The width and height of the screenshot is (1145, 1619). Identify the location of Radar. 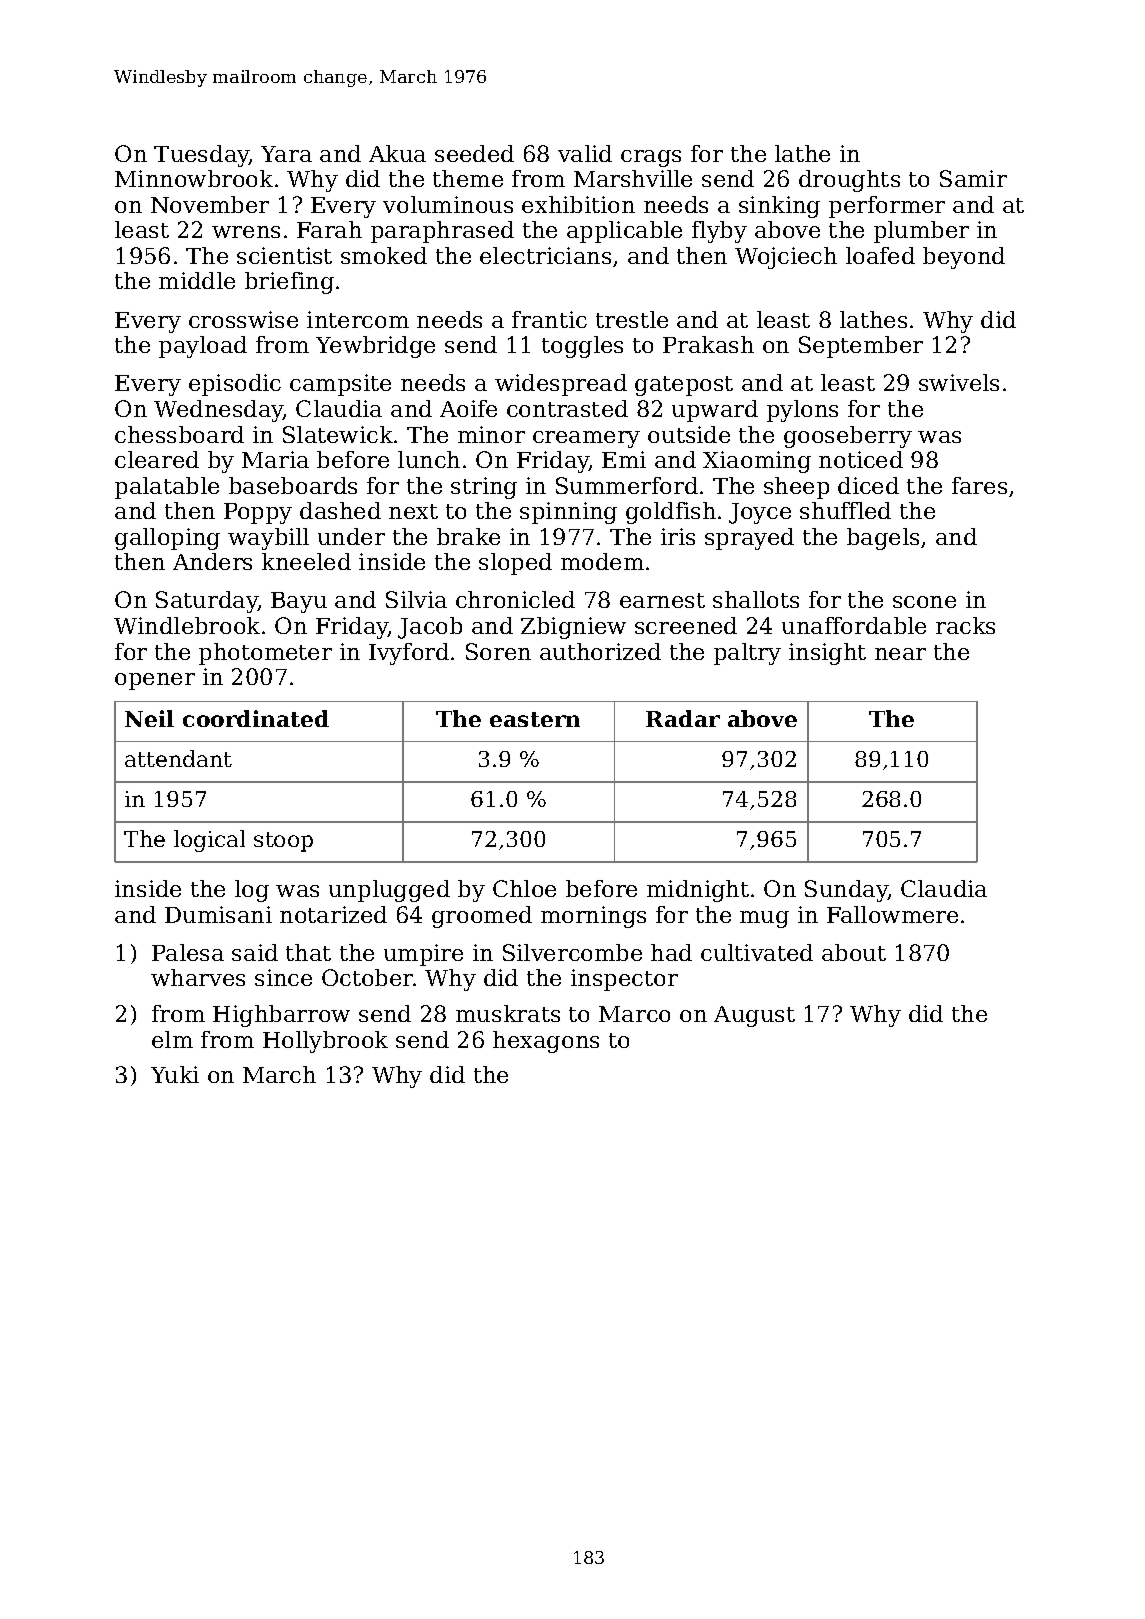
(683, 718).
